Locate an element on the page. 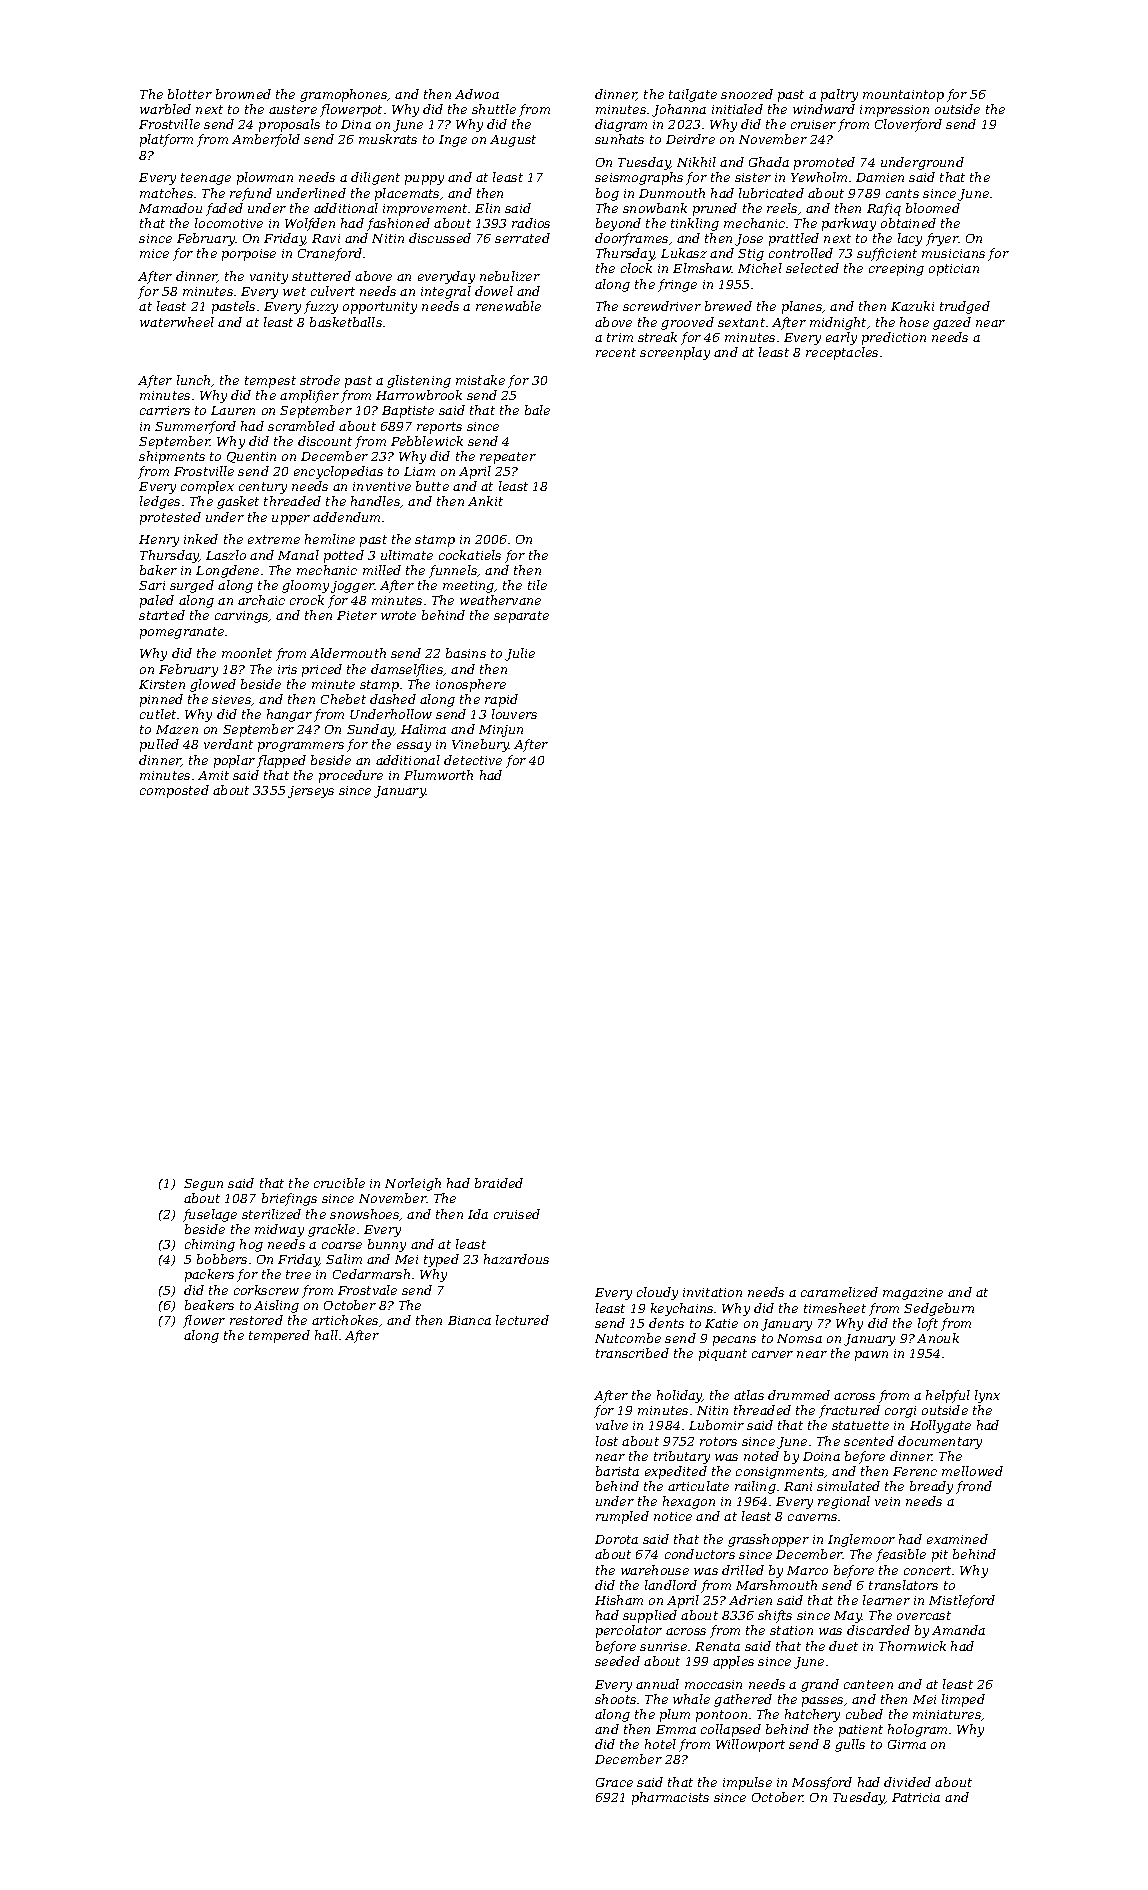 The height and width of the document is (1890, 1148). Grace is located at coordinates (614, 1782).
